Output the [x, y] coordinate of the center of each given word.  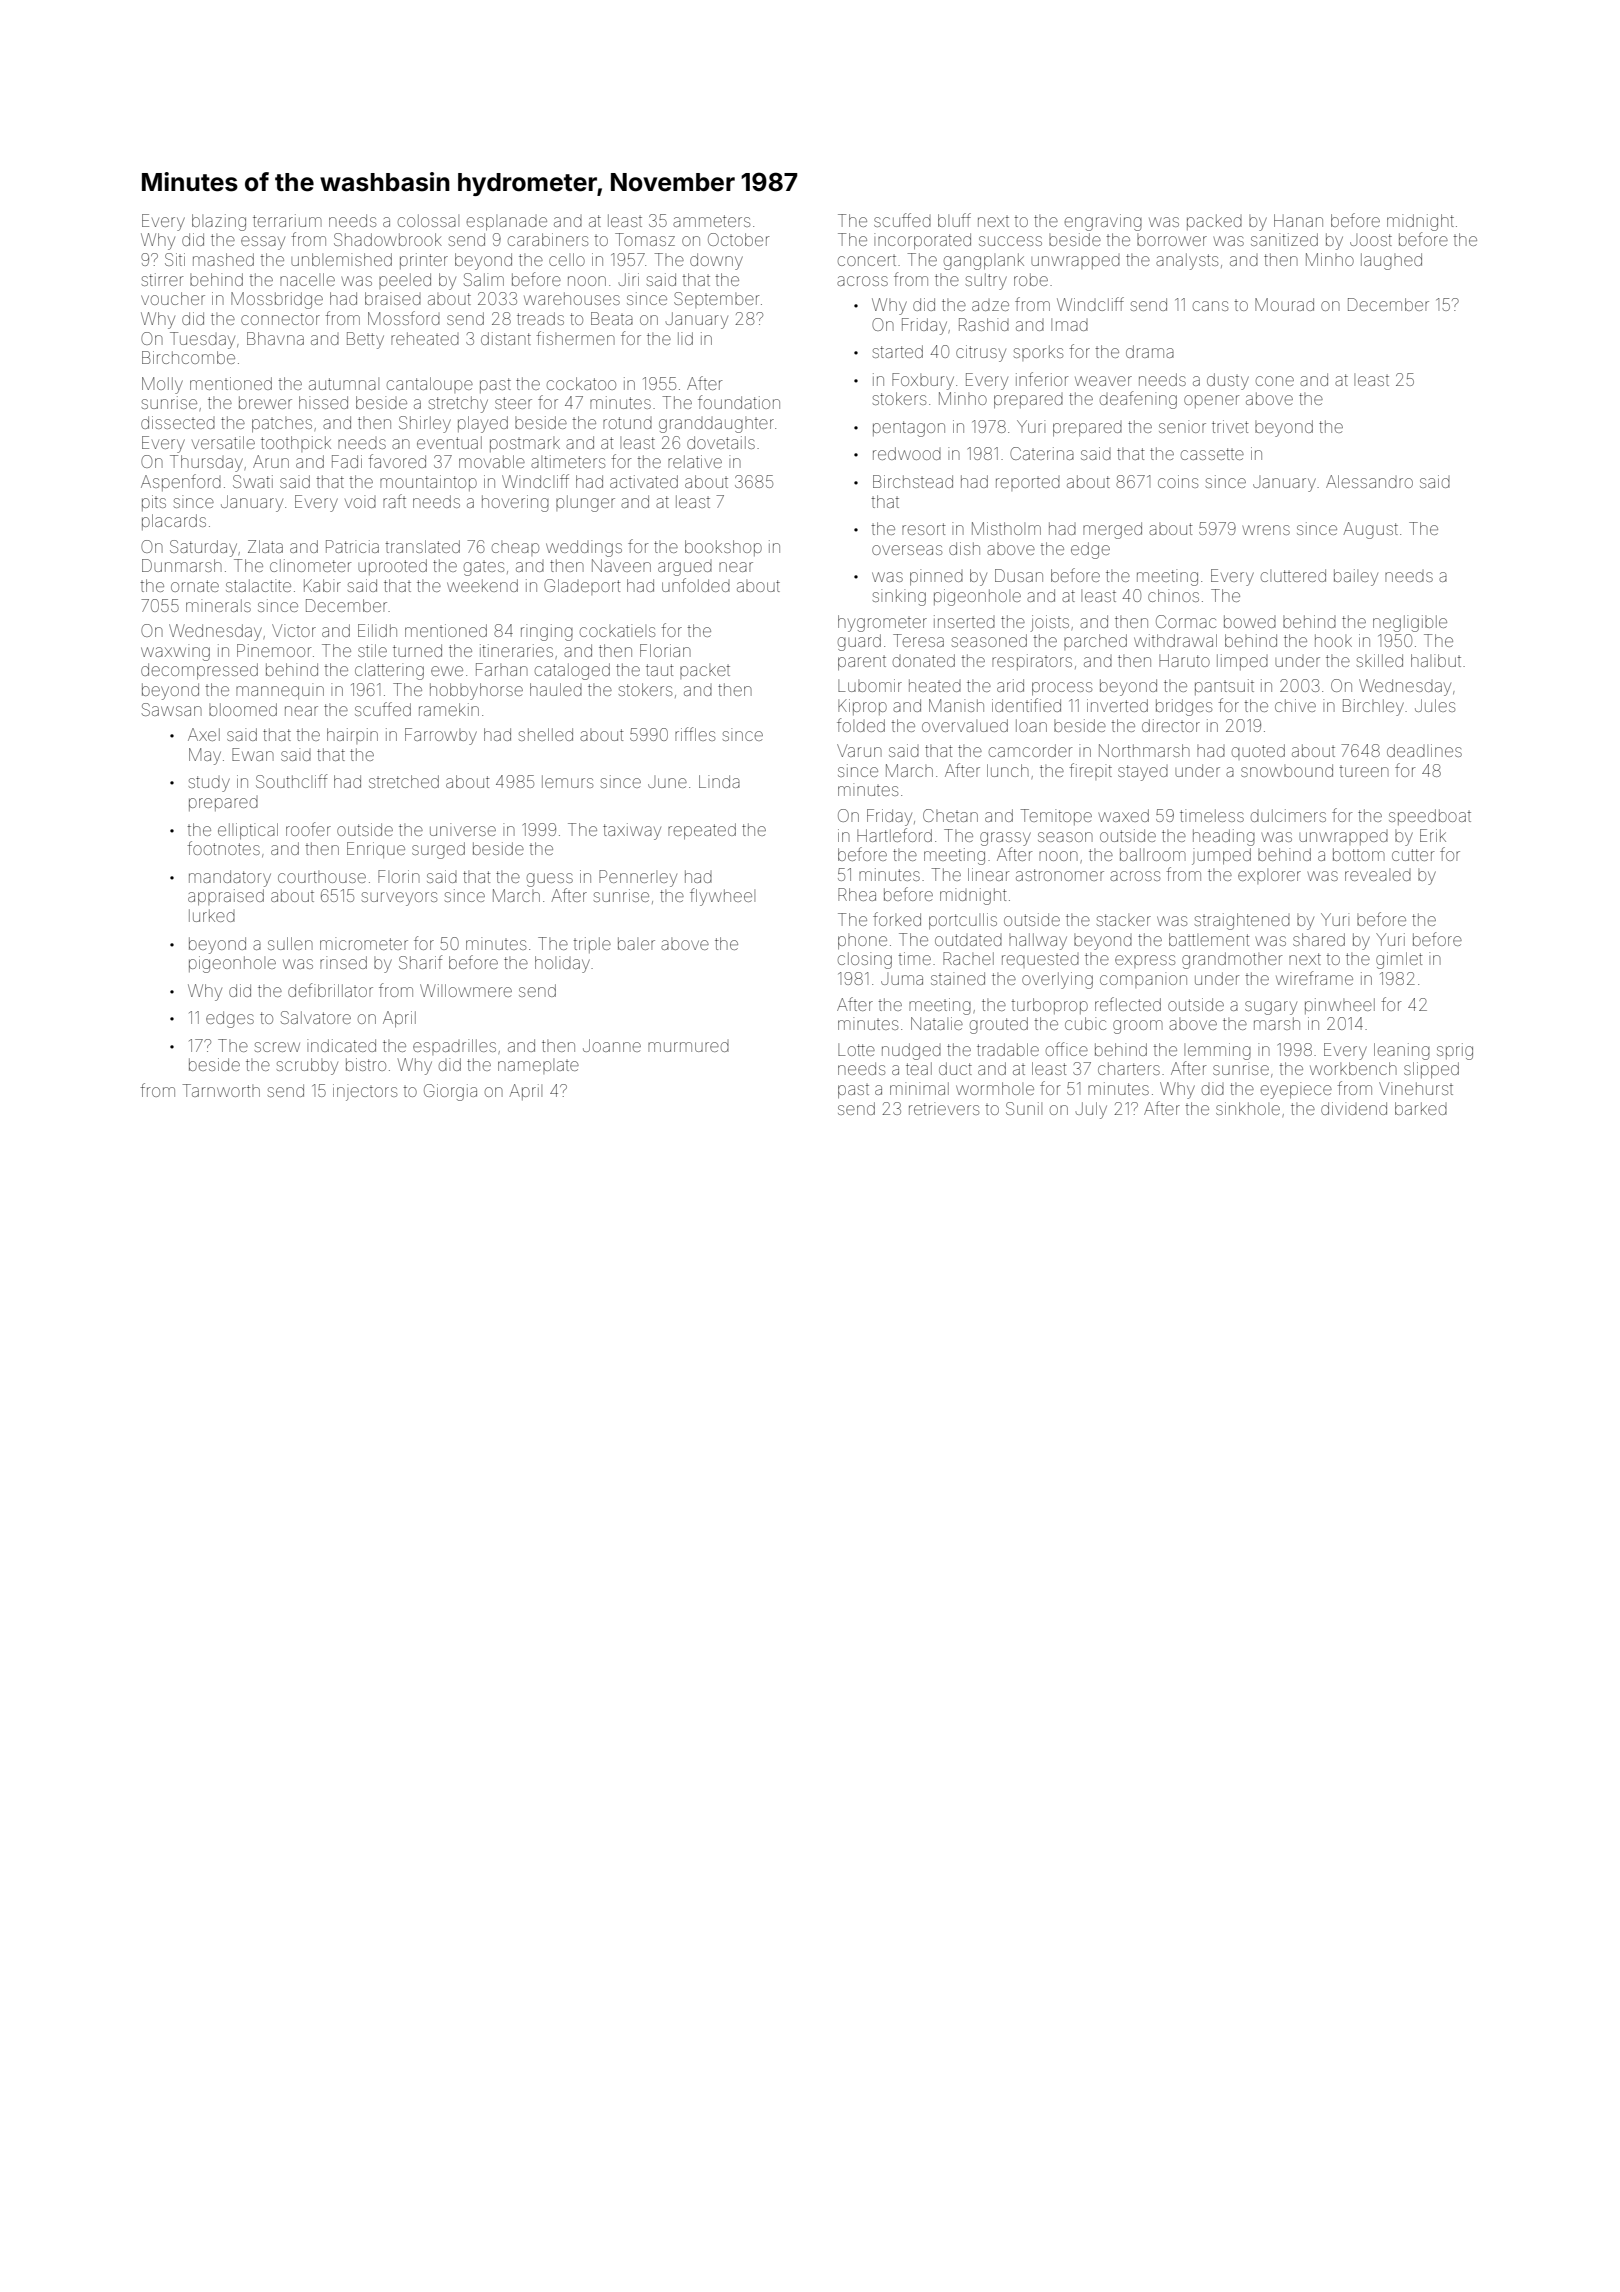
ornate [195, 586]
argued [685, 569]
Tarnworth [221, 1090]
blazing [219, 222]
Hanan [1298, 220]
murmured [688, 1047]
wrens [1266, 530]
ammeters [711, 221]
